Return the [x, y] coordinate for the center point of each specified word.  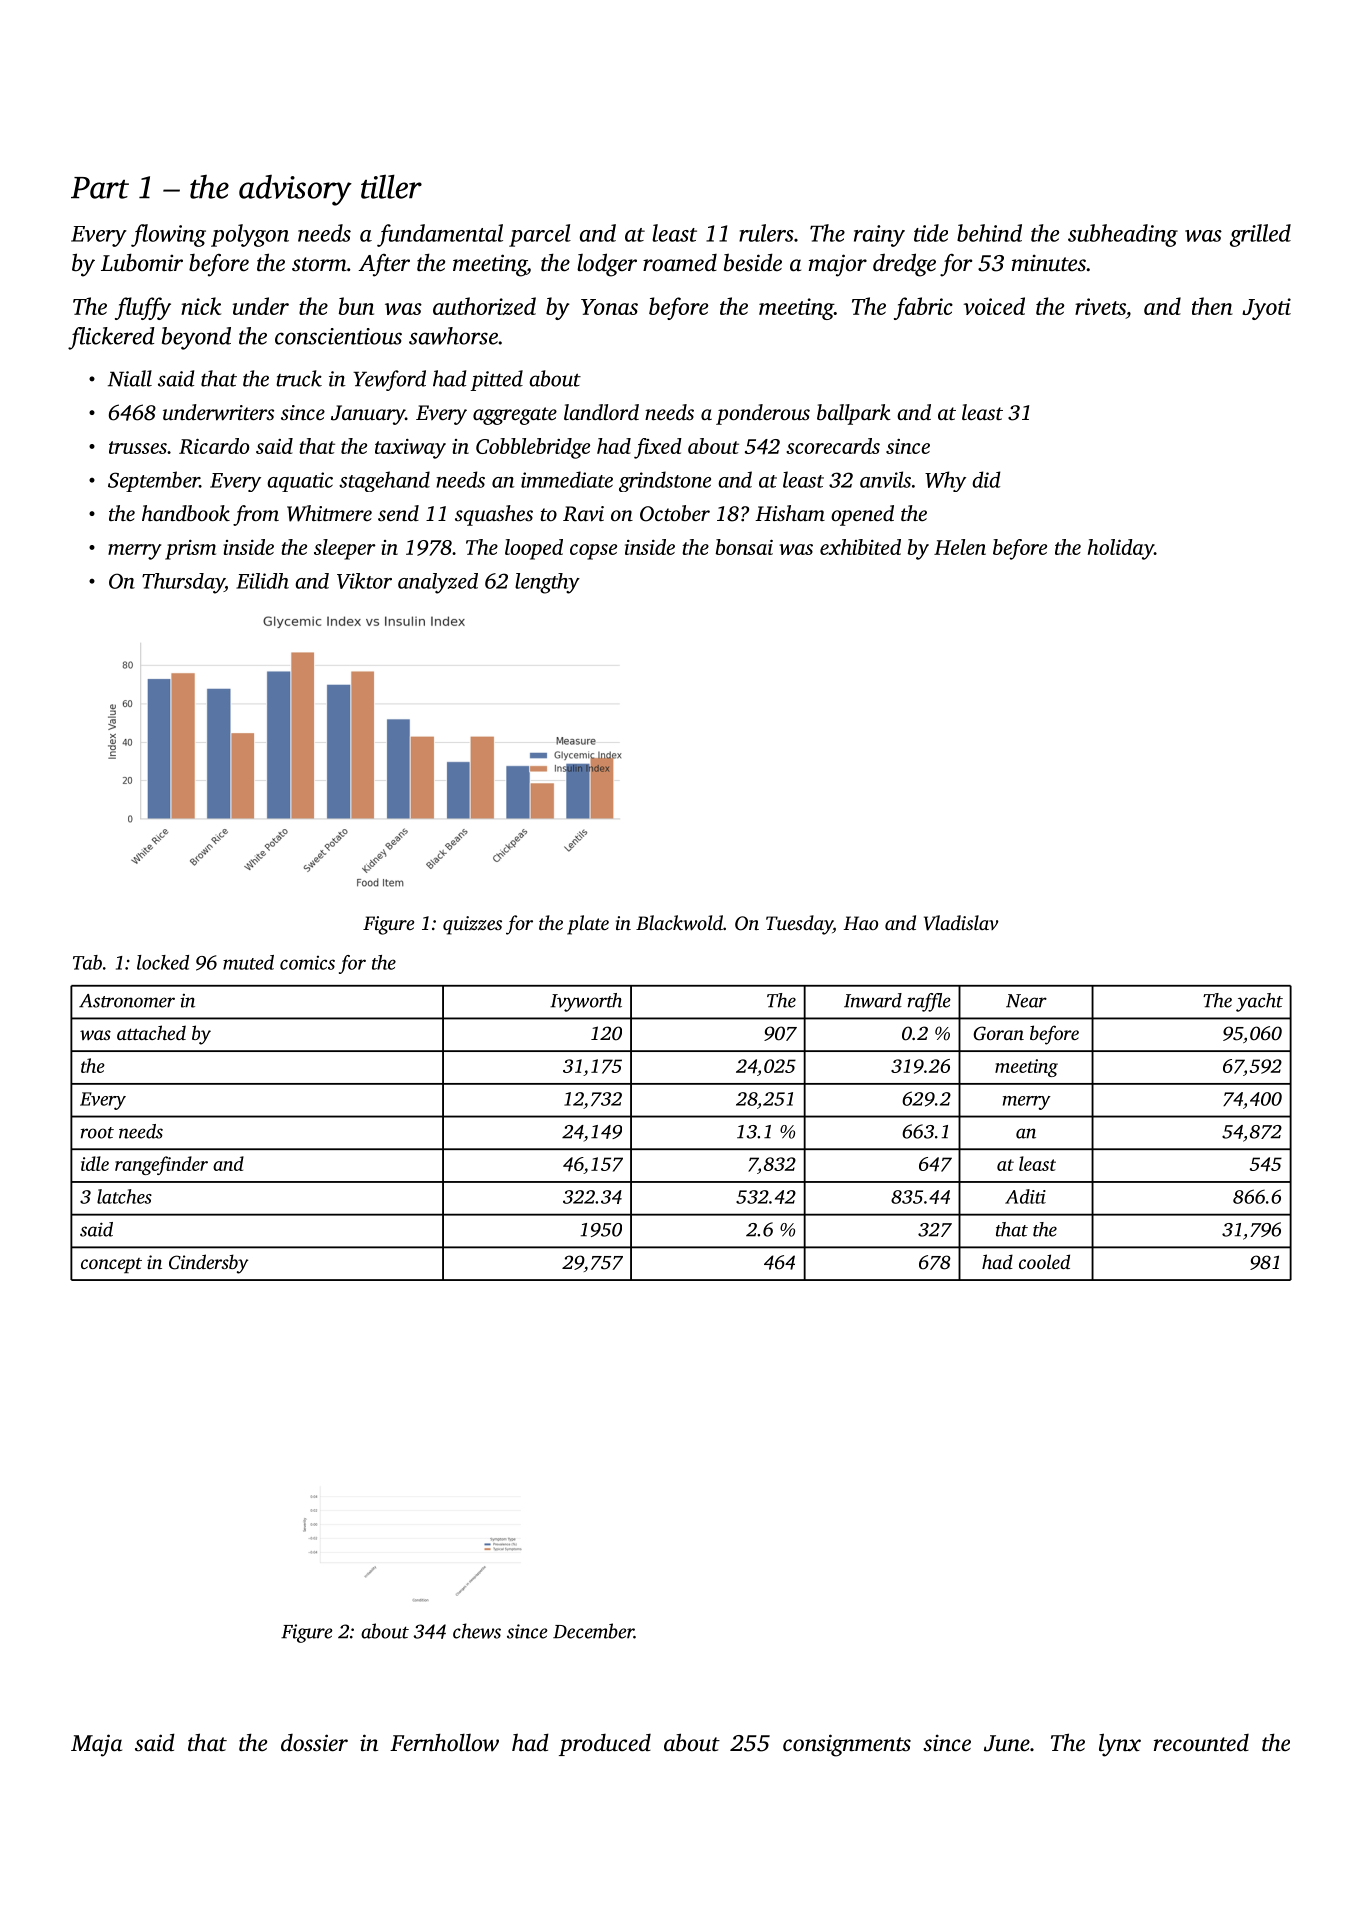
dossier [314, 1743]
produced [605, 1745]
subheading [1123, 235]
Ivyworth [586, 1002]
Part [100, 188]
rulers [766, 233]
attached [151, 1032]
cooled [1044, 1261]
